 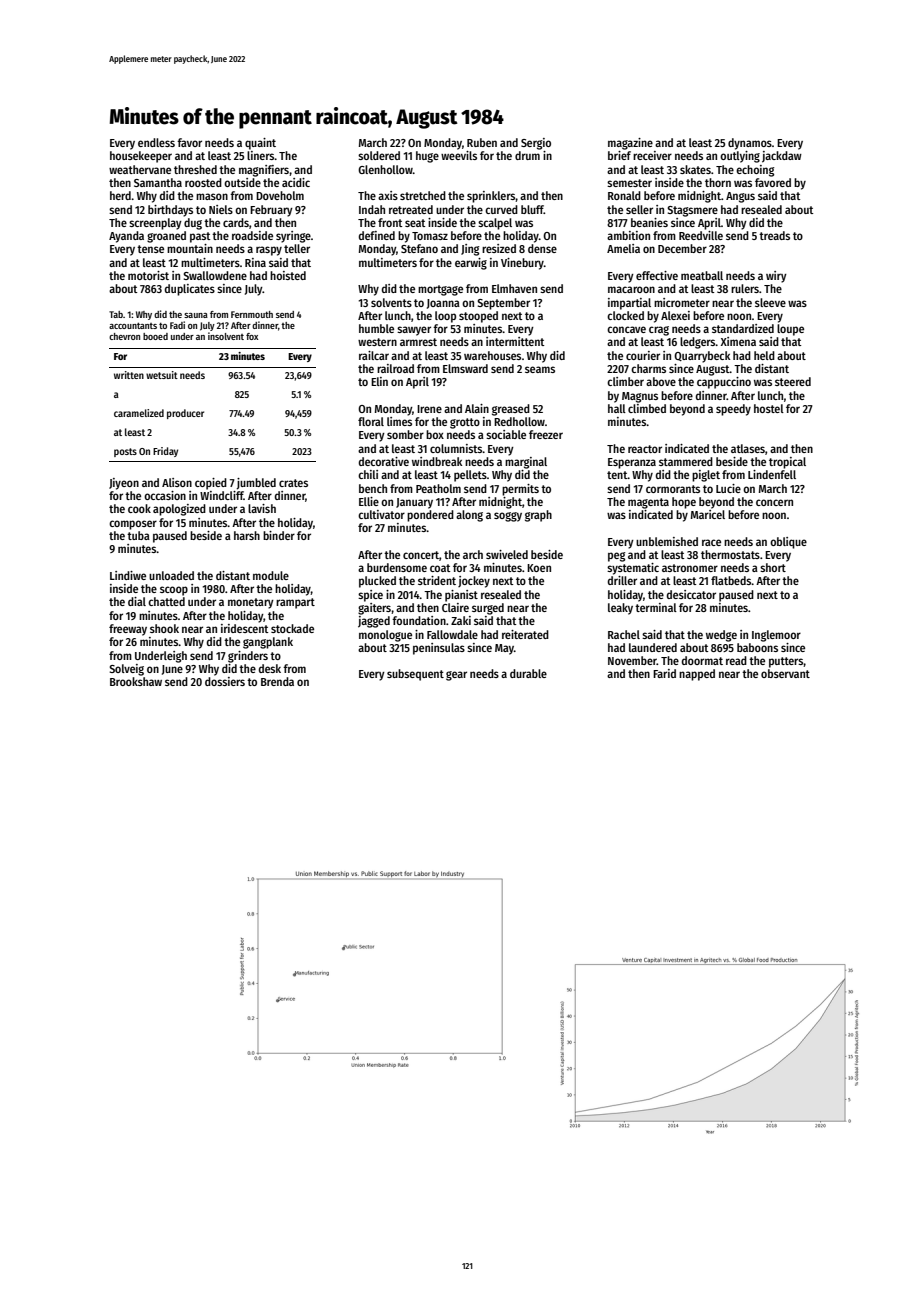 I want to click on Brookshaw, so click(x=136, y=681).
